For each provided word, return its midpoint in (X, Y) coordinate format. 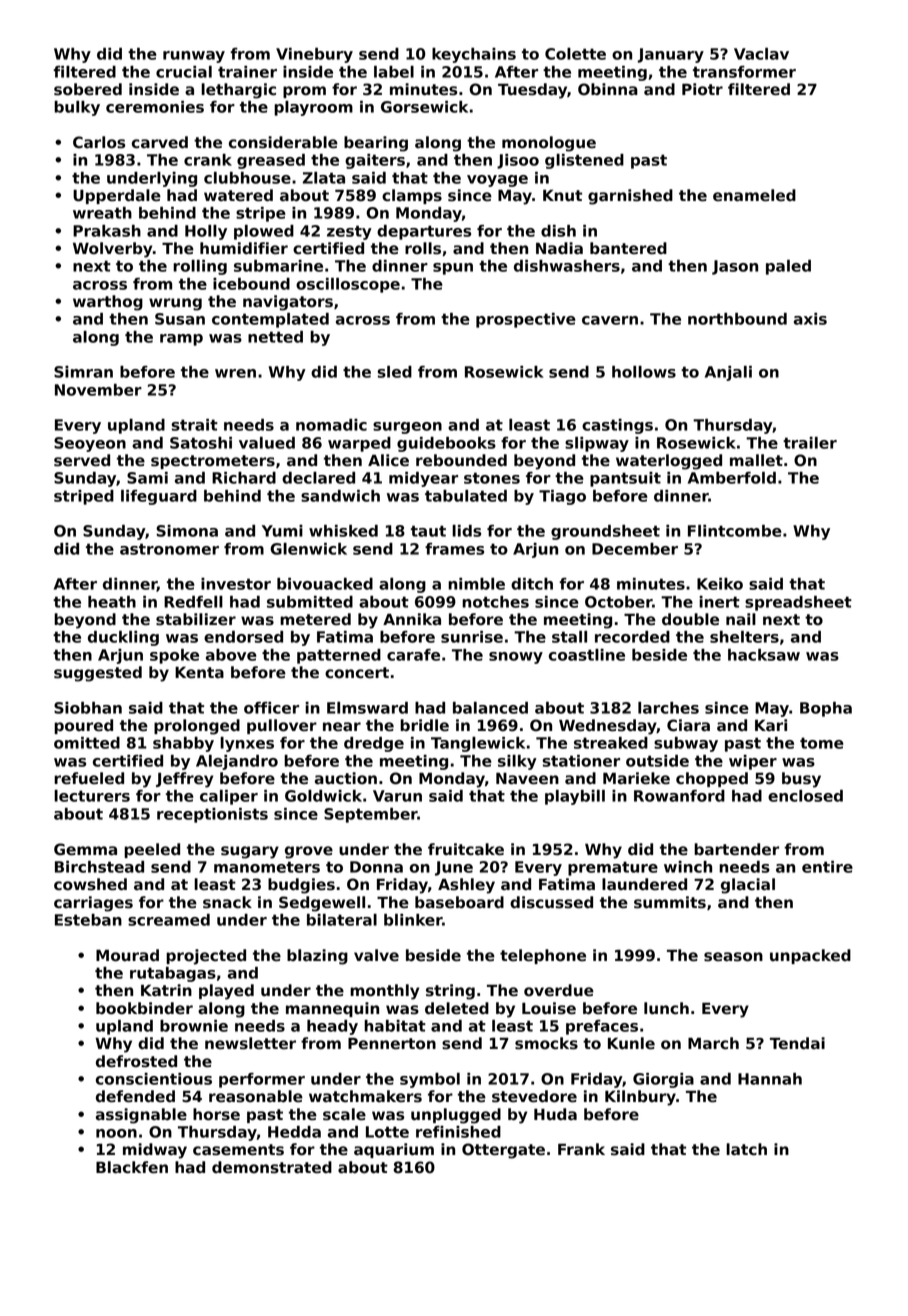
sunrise (472, 637)
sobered (88, 89)
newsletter (250, 1043)
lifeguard (159, 497)
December (635, 549)
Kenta (199, 672)
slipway (597, 444)
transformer (744, 72)
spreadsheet (798, 603)
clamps (412, 196)
